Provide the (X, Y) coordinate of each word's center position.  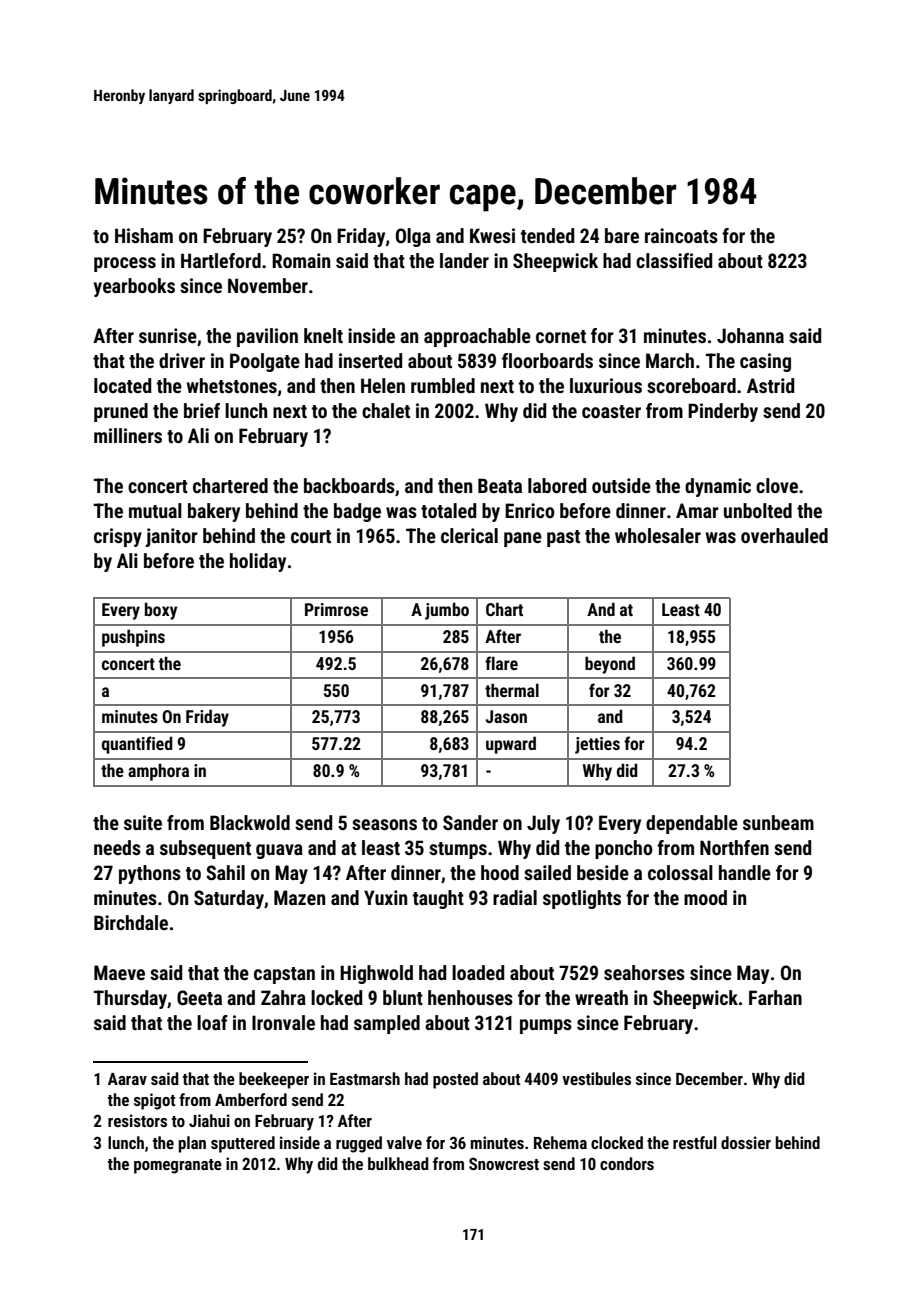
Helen (383, 385)
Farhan (775, 997)
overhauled (784, 535)
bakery (214, 512)
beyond (610, 665)
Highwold (376, 974)
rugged (359, 1144)
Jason (506, 716)
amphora (158, 772)
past (563, 538)
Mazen (299, 897)
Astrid (770, 385)
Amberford (251, 1099)
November (268, 285)
